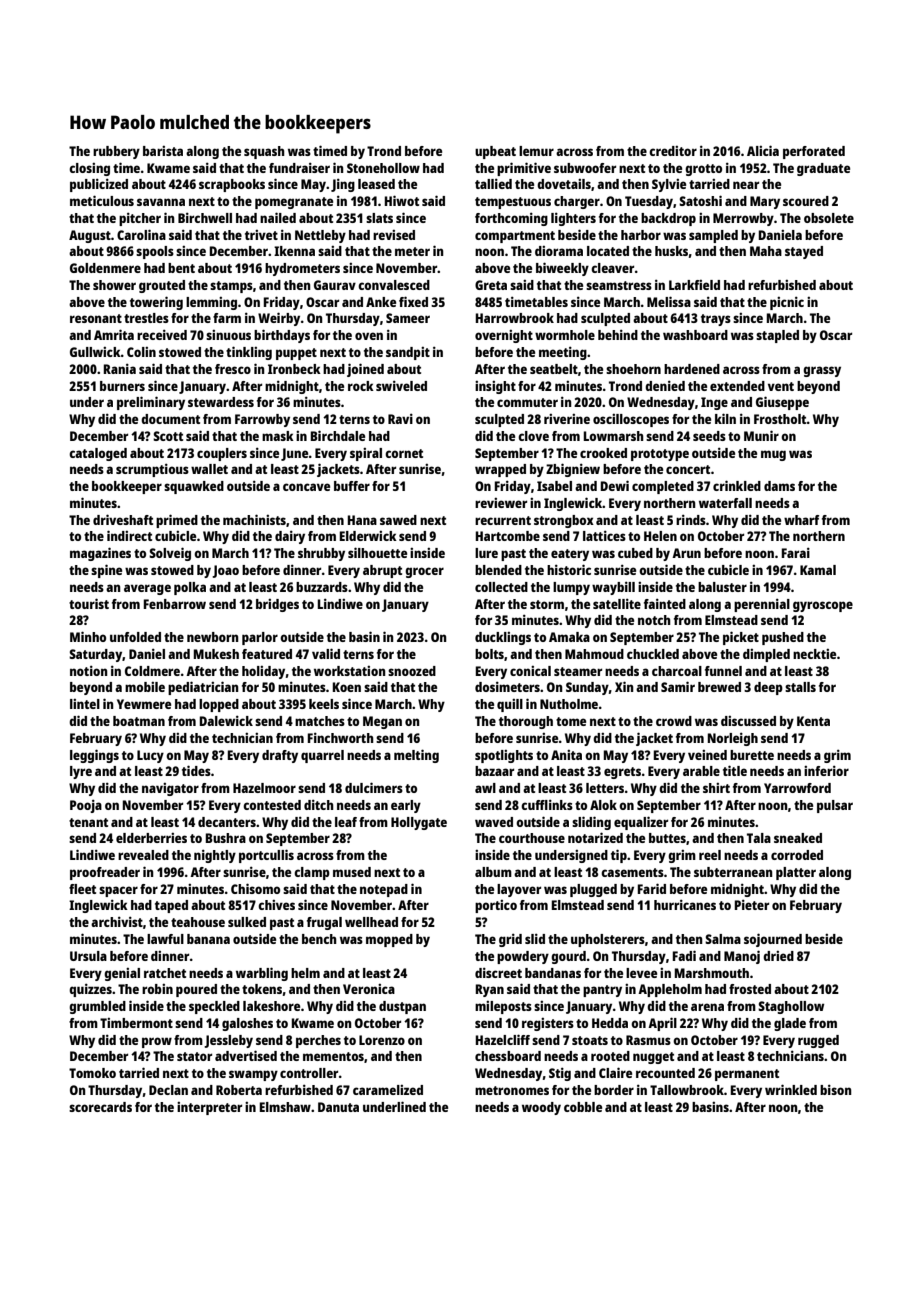 This image has width=924, height=1308. What do you see at coordinates (338, 1107) in the image?
I see `Danuta` at bounding box center [338, 1107].
